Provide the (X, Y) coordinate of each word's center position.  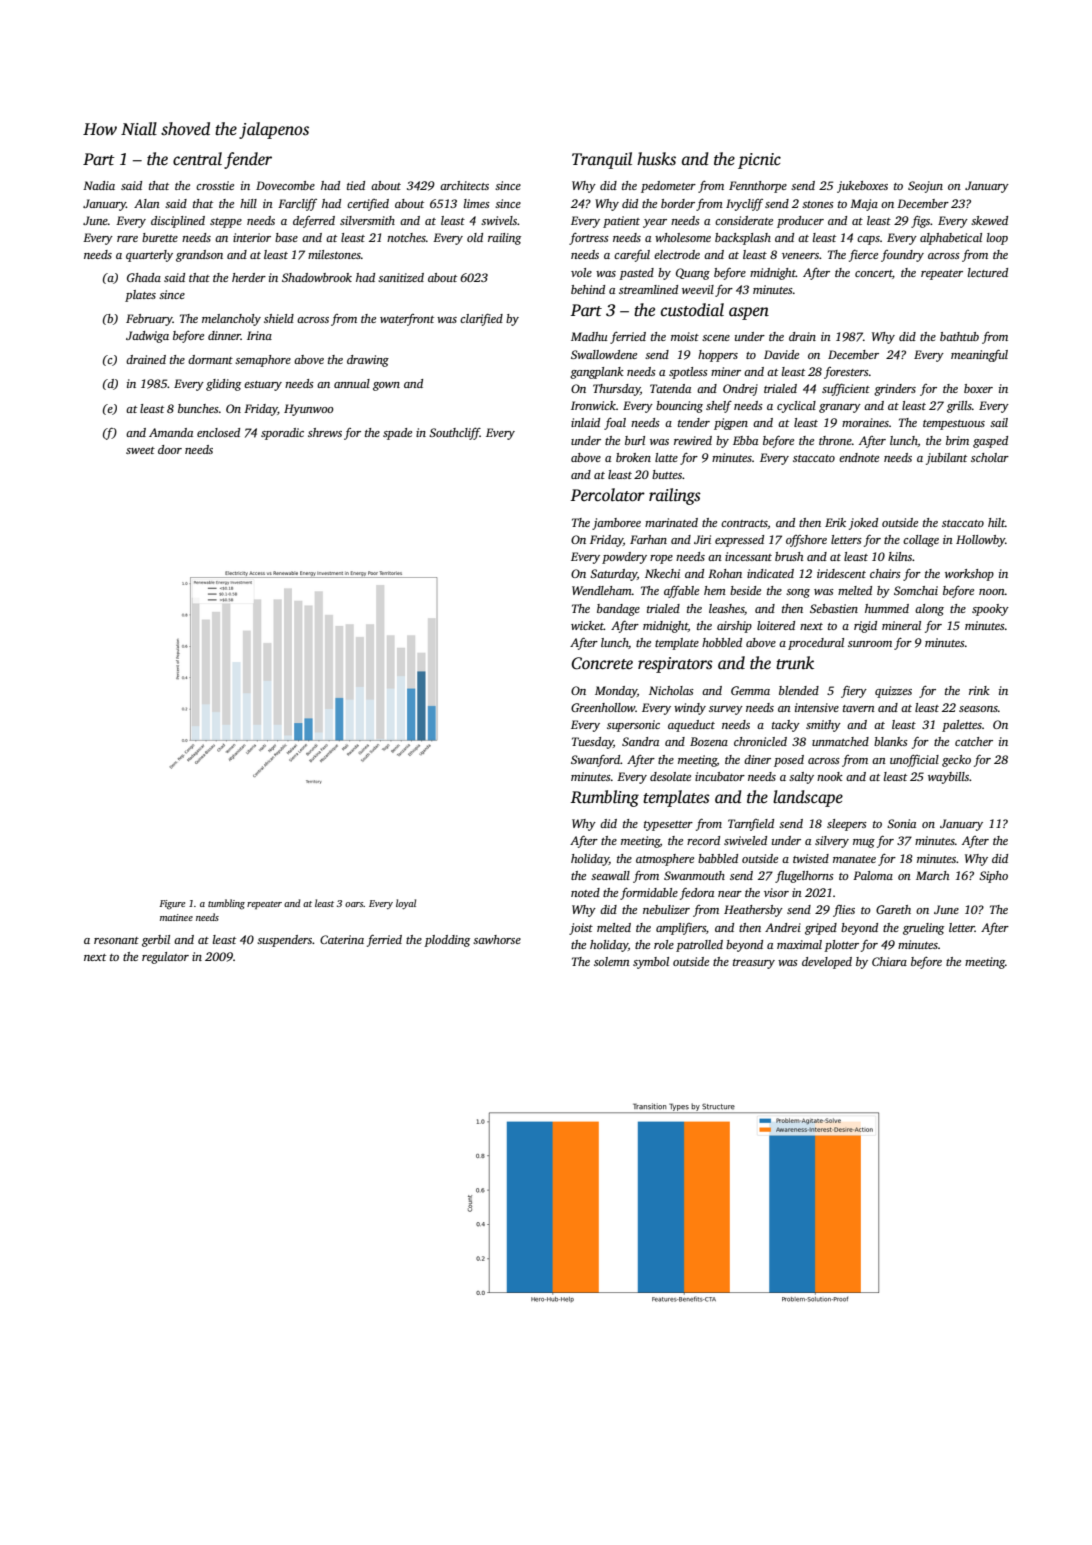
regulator (165, 958)
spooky (990, 610)
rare (127, 239)
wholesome (683, 237)
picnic (759, 161)
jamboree (616, 524)
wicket (587, 625)
